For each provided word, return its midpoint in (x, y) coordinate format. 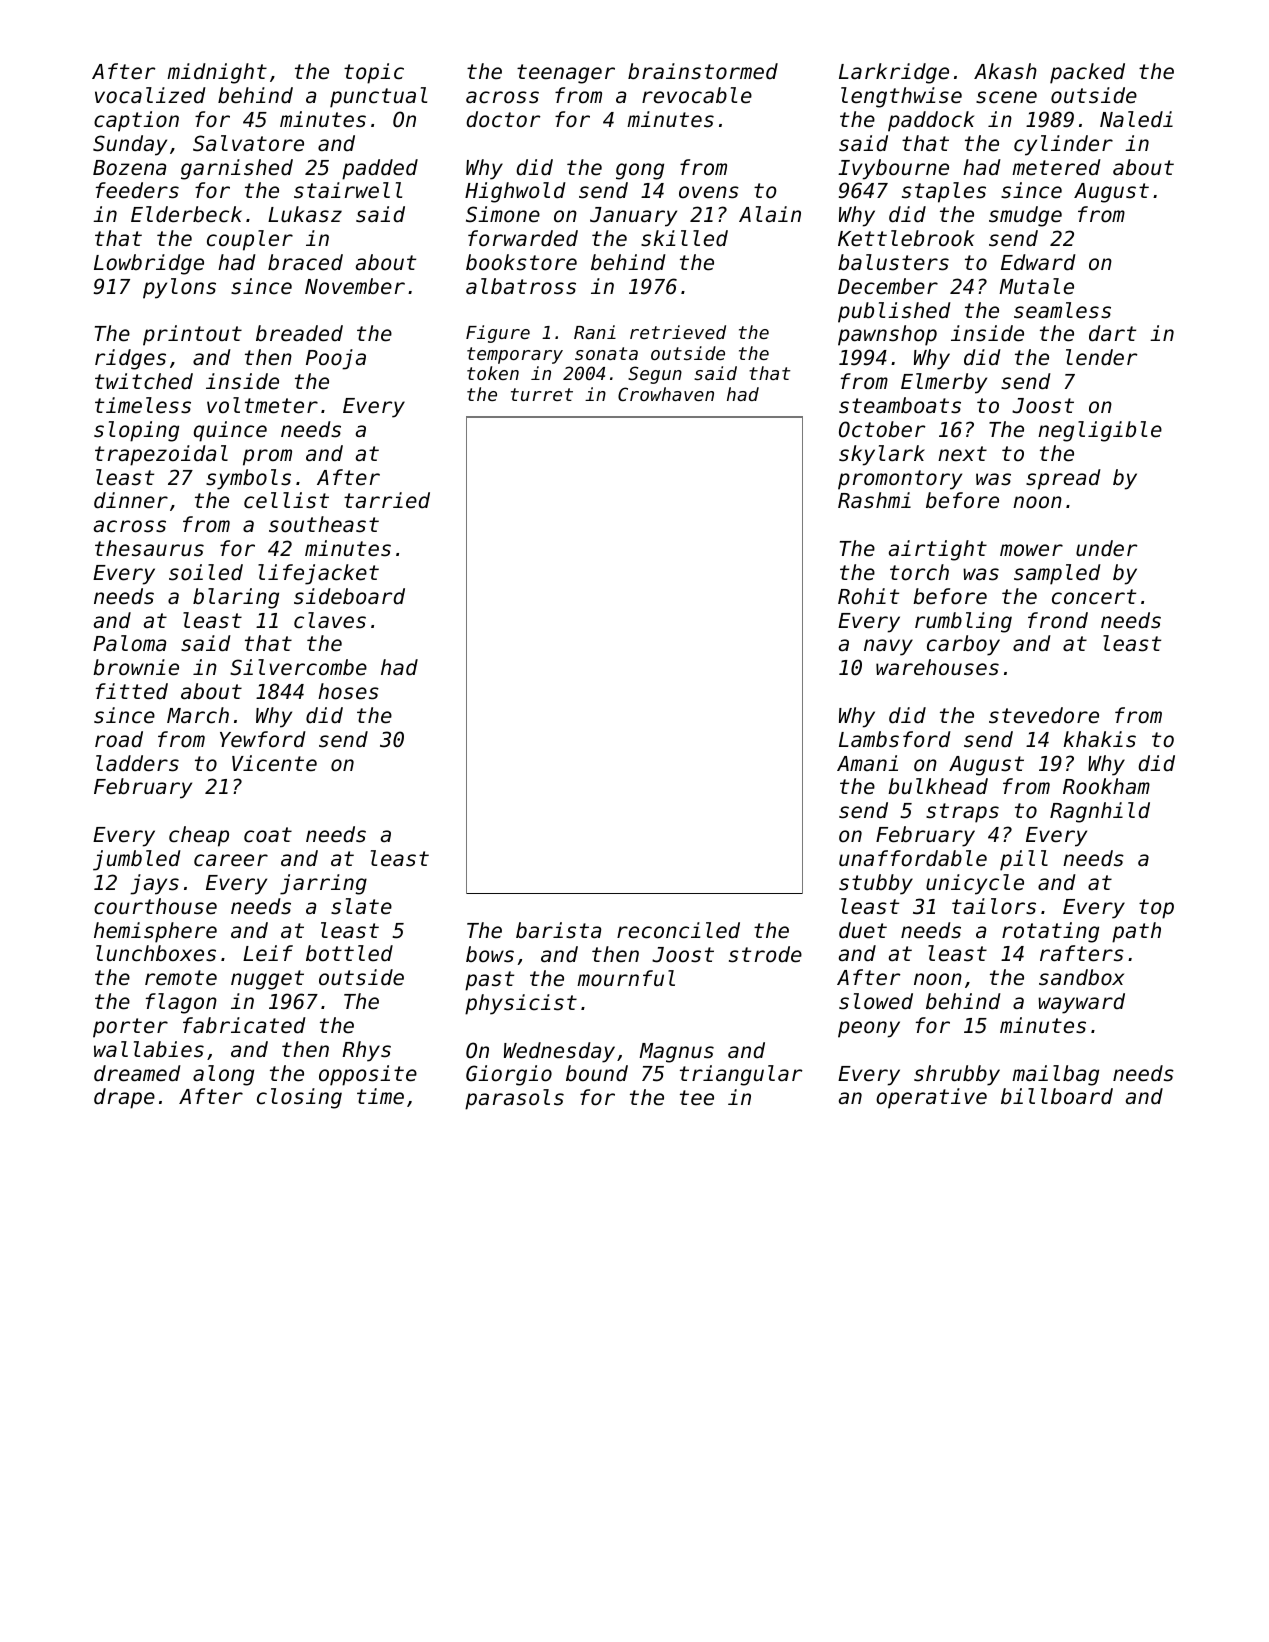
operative (931, 1098)
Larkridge (894, 73)
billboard (1057, 1096)
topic (374, 73)
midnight (217, 73)
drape (124, 1098)
